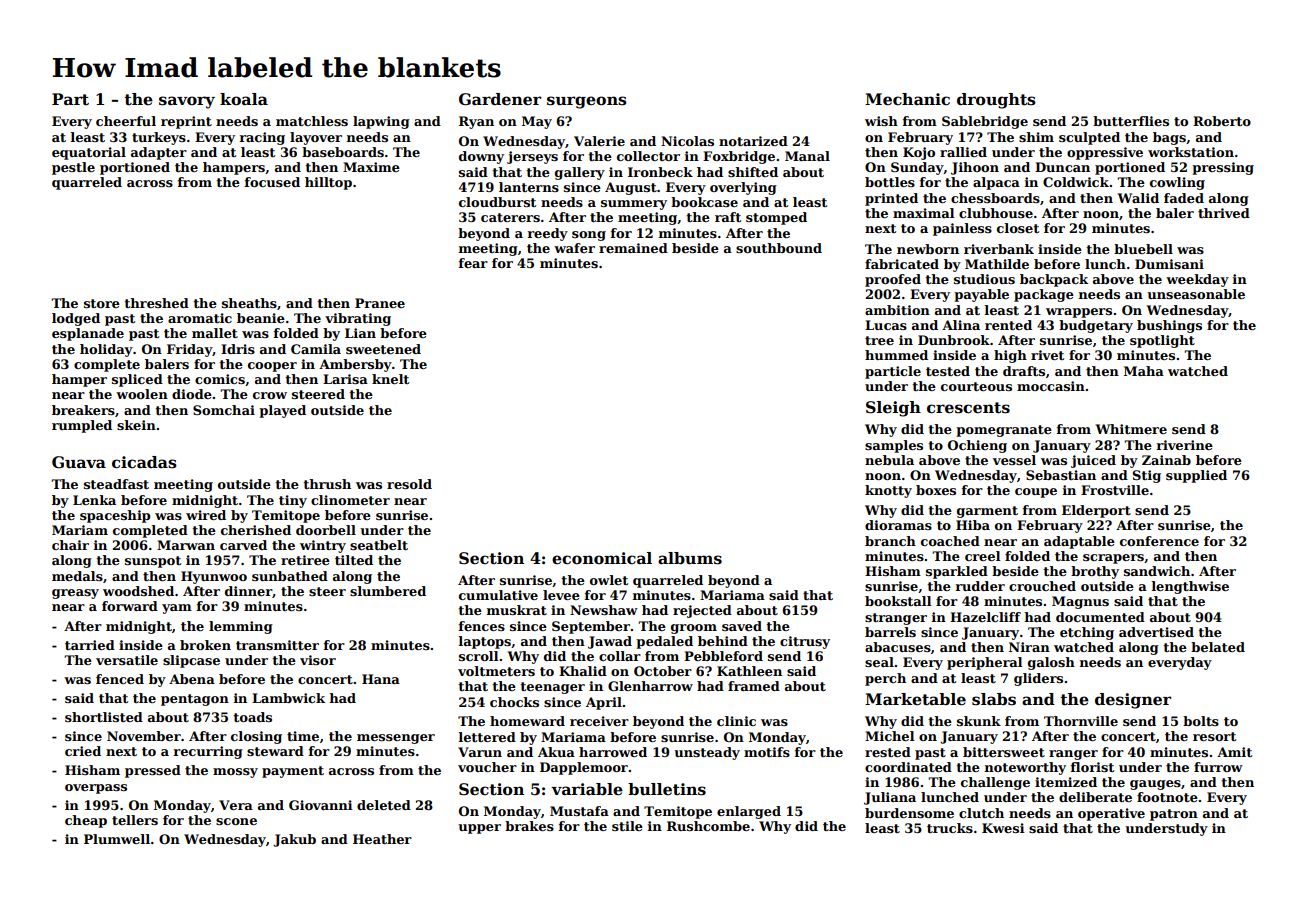  Describe the element at coordinates (1218, 647) in the screenshot. I see `belated` at that location.
